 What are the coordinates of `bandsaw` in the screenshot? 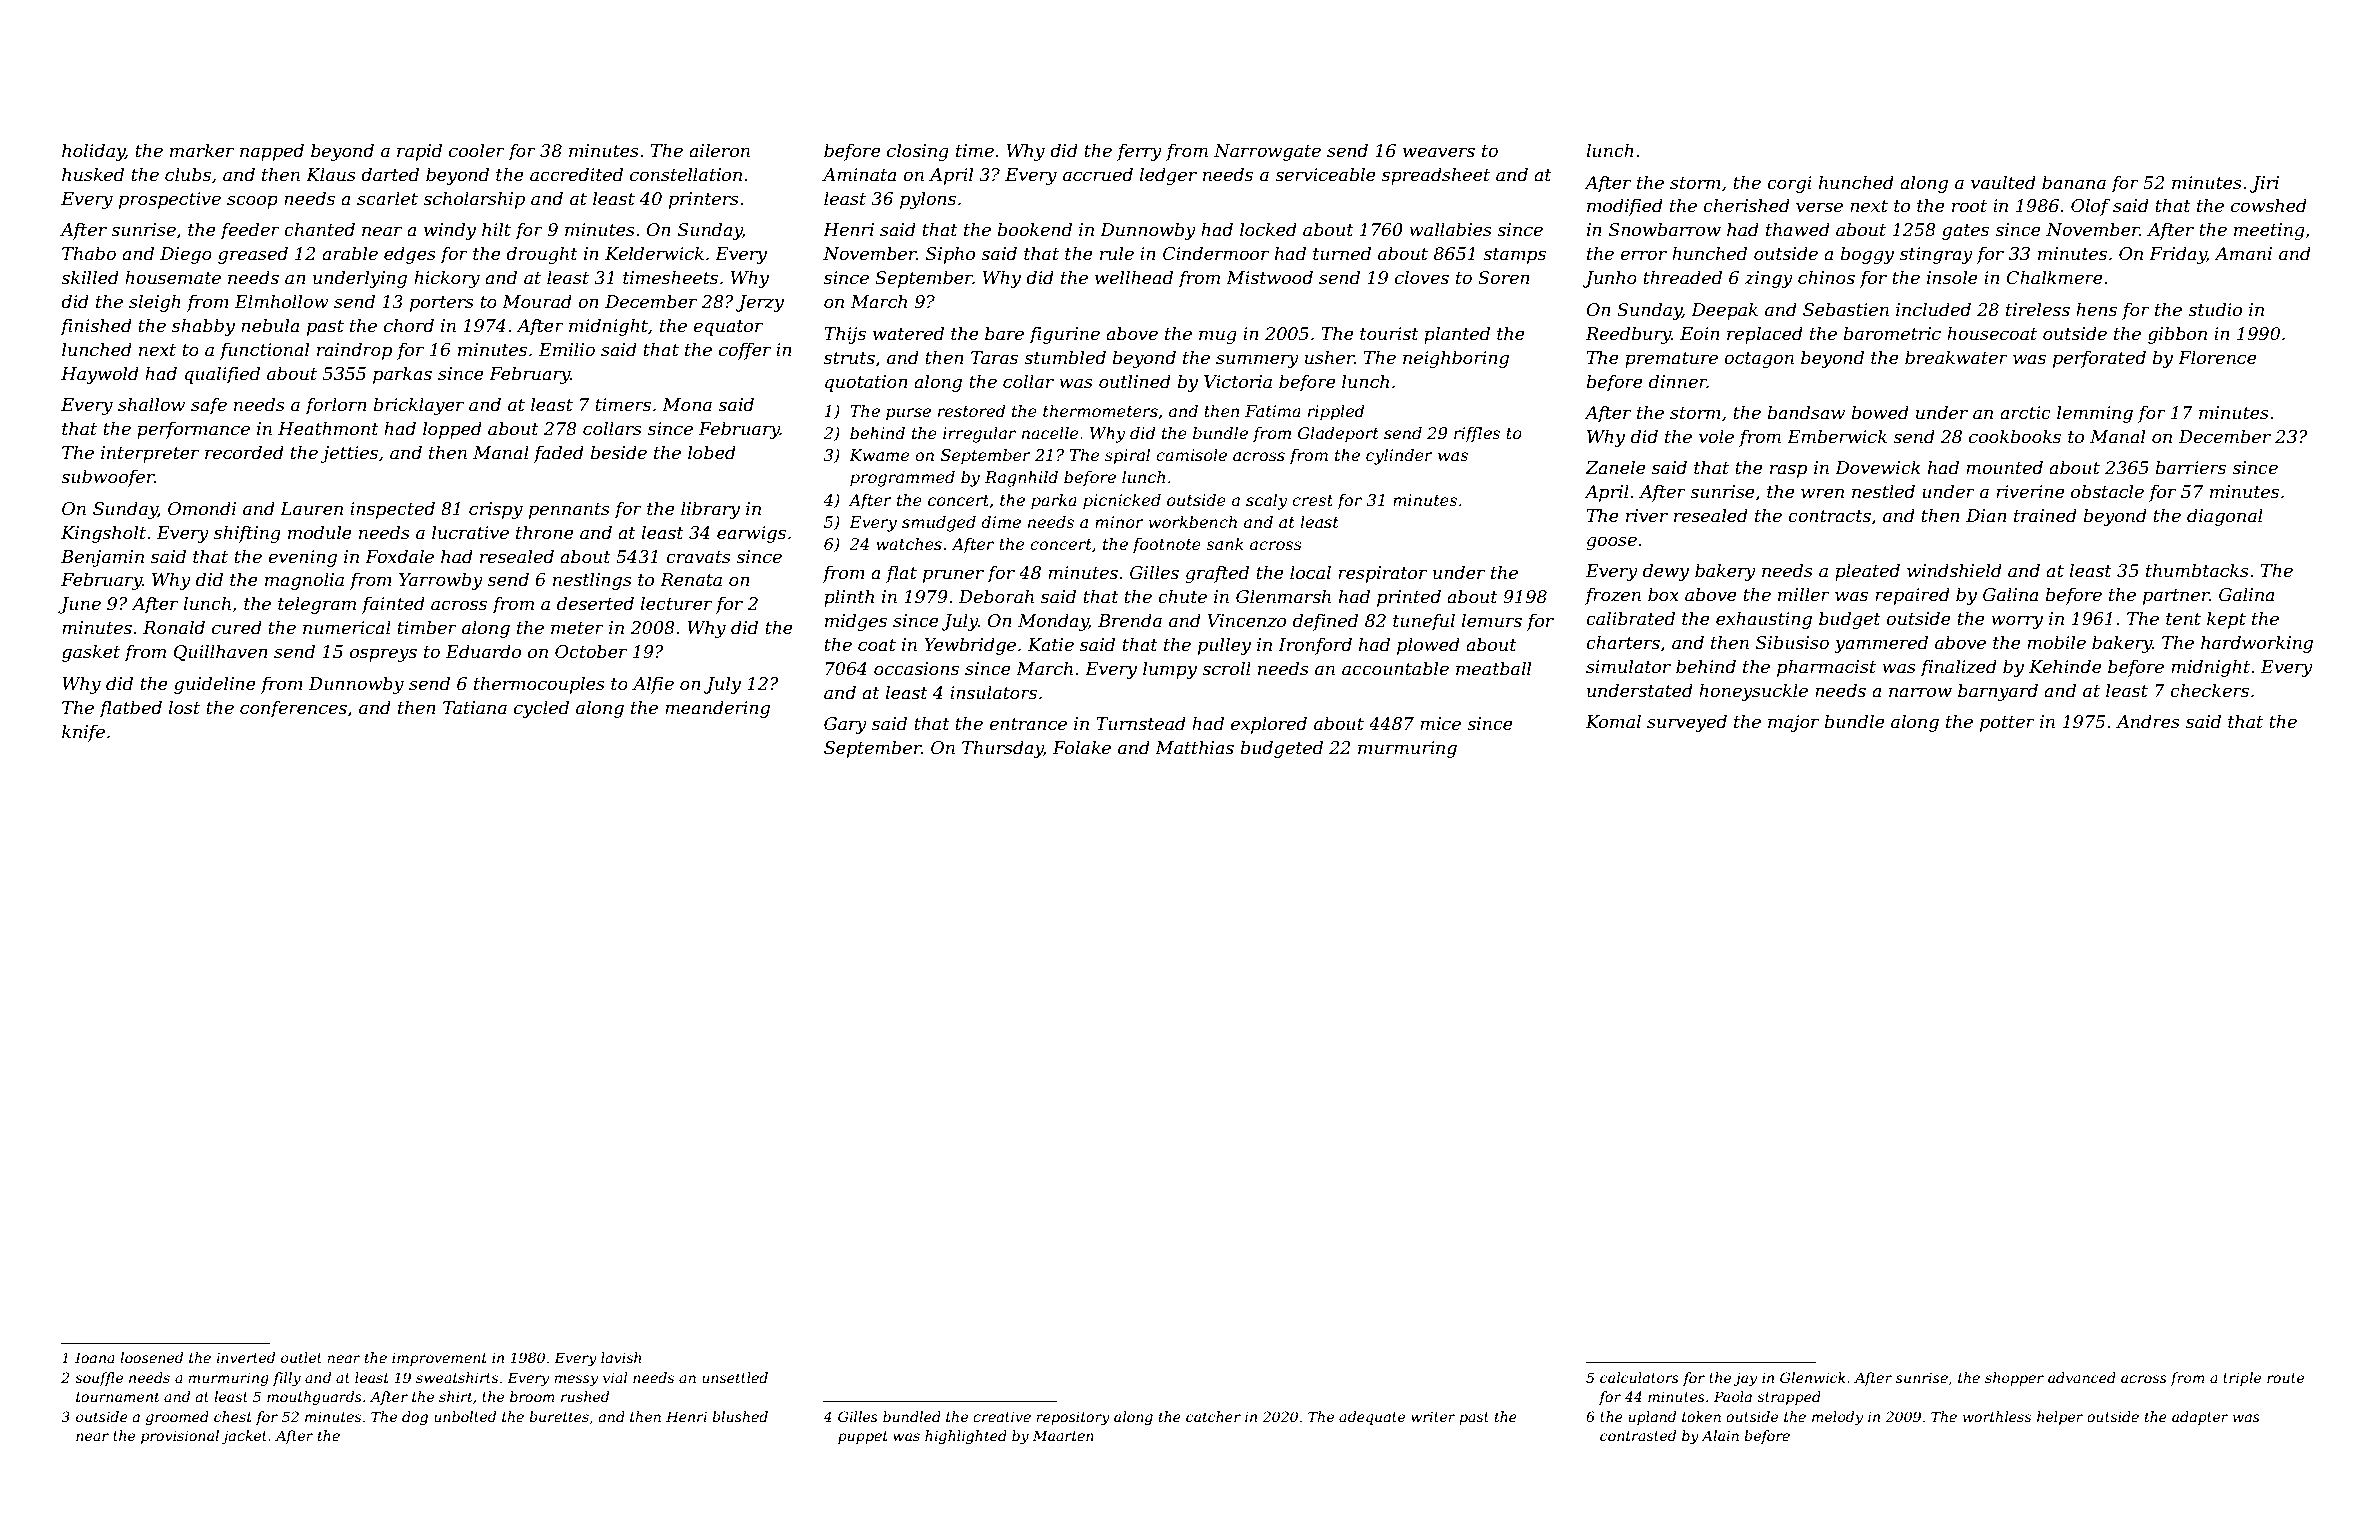 It's located at (1806, 412).
